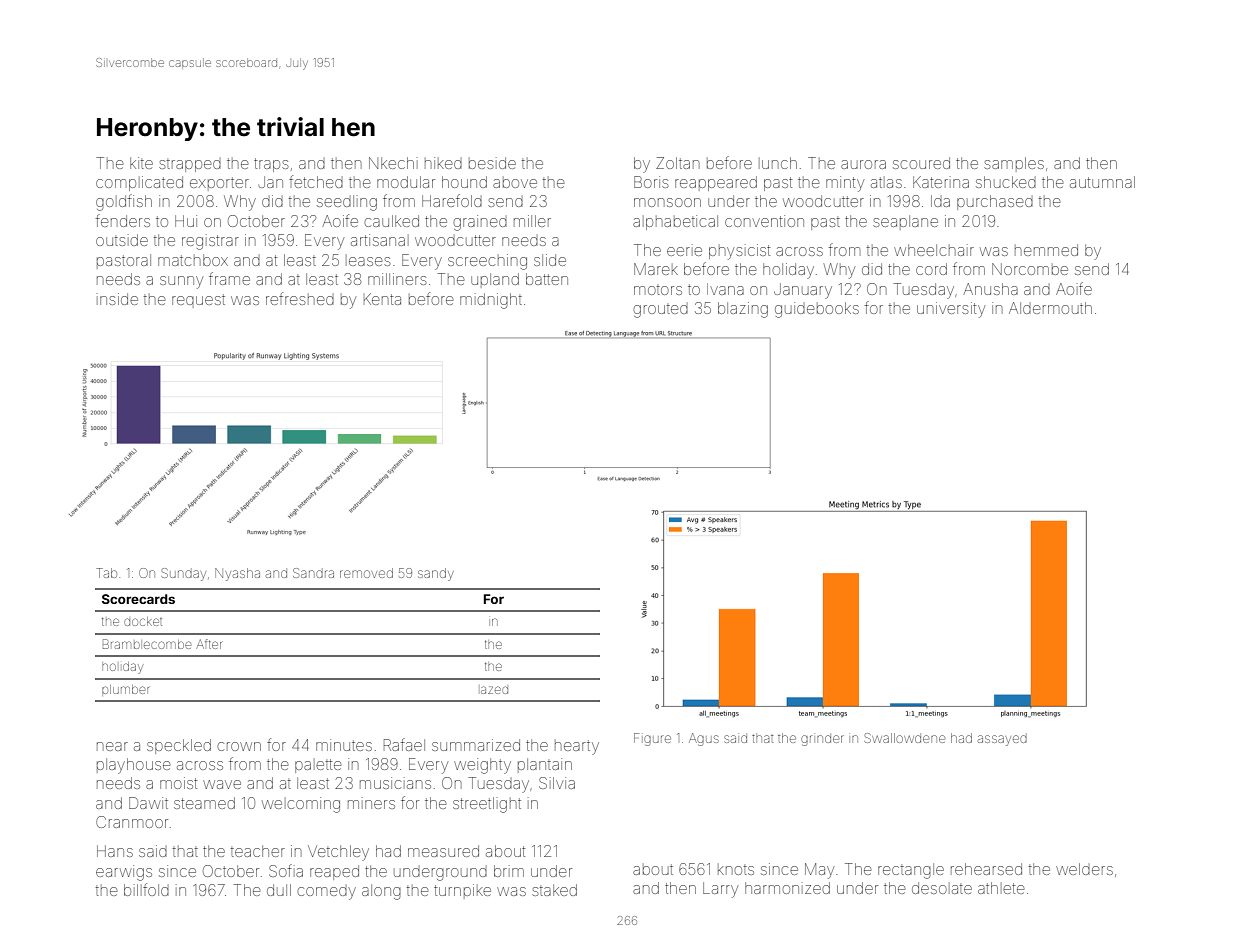 This page has height=952, width=1233. I want to click on complicated, so click(139, 183).
